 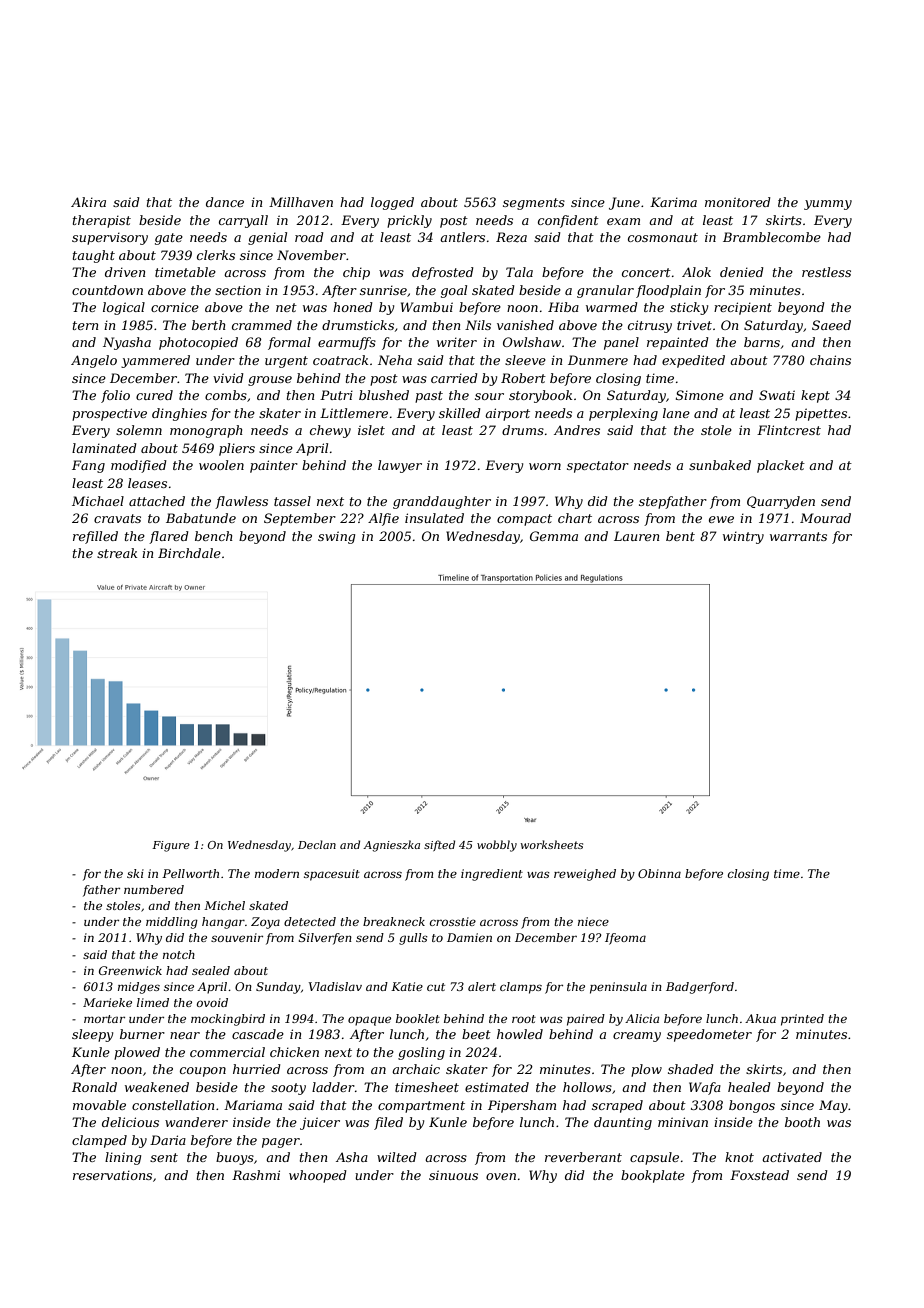 I want to click on Millhaven, so click(x=301, y=202).
